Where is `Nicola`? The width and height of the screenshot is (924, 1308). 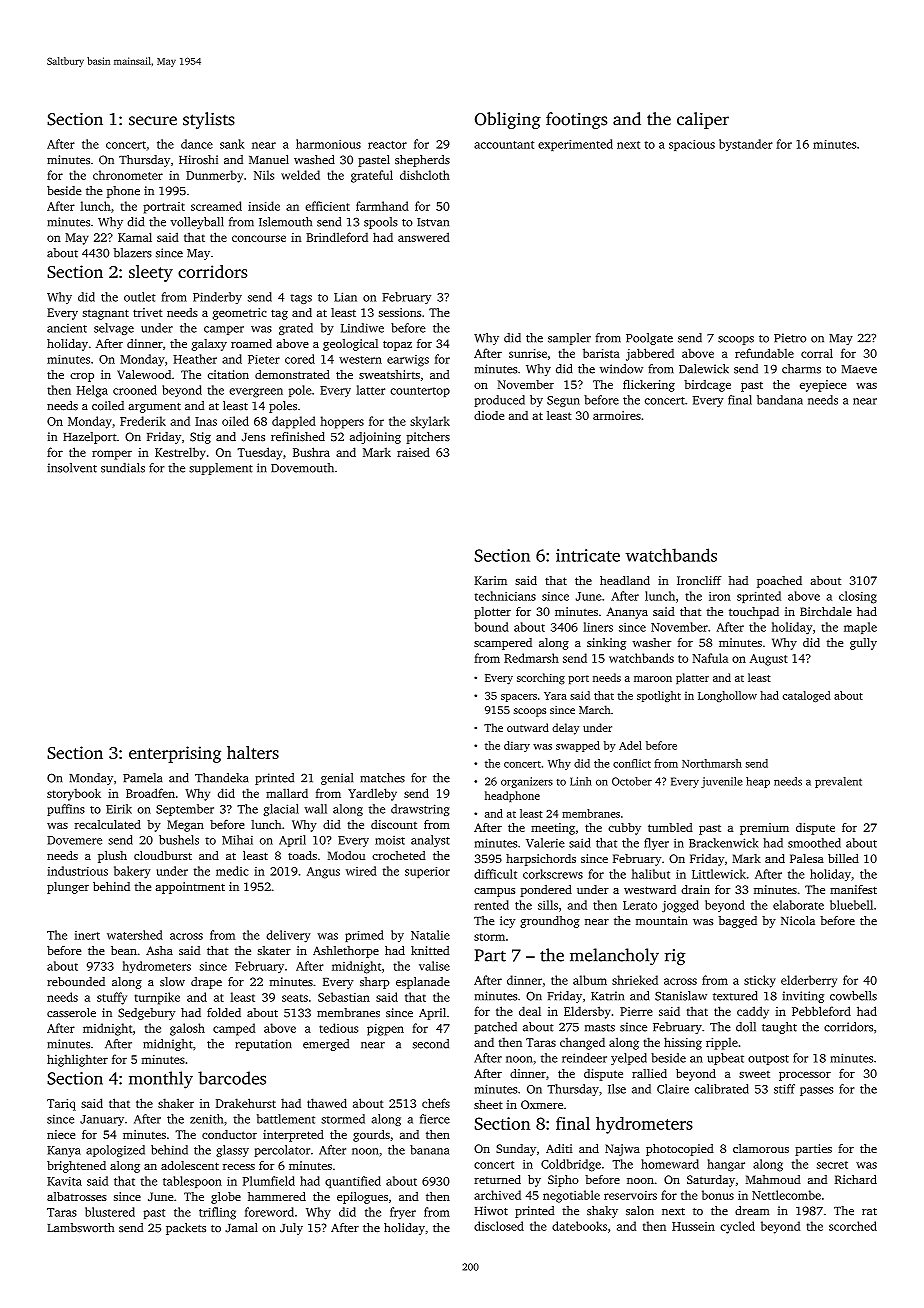
Nicola is located at coordinates (798, 920).
